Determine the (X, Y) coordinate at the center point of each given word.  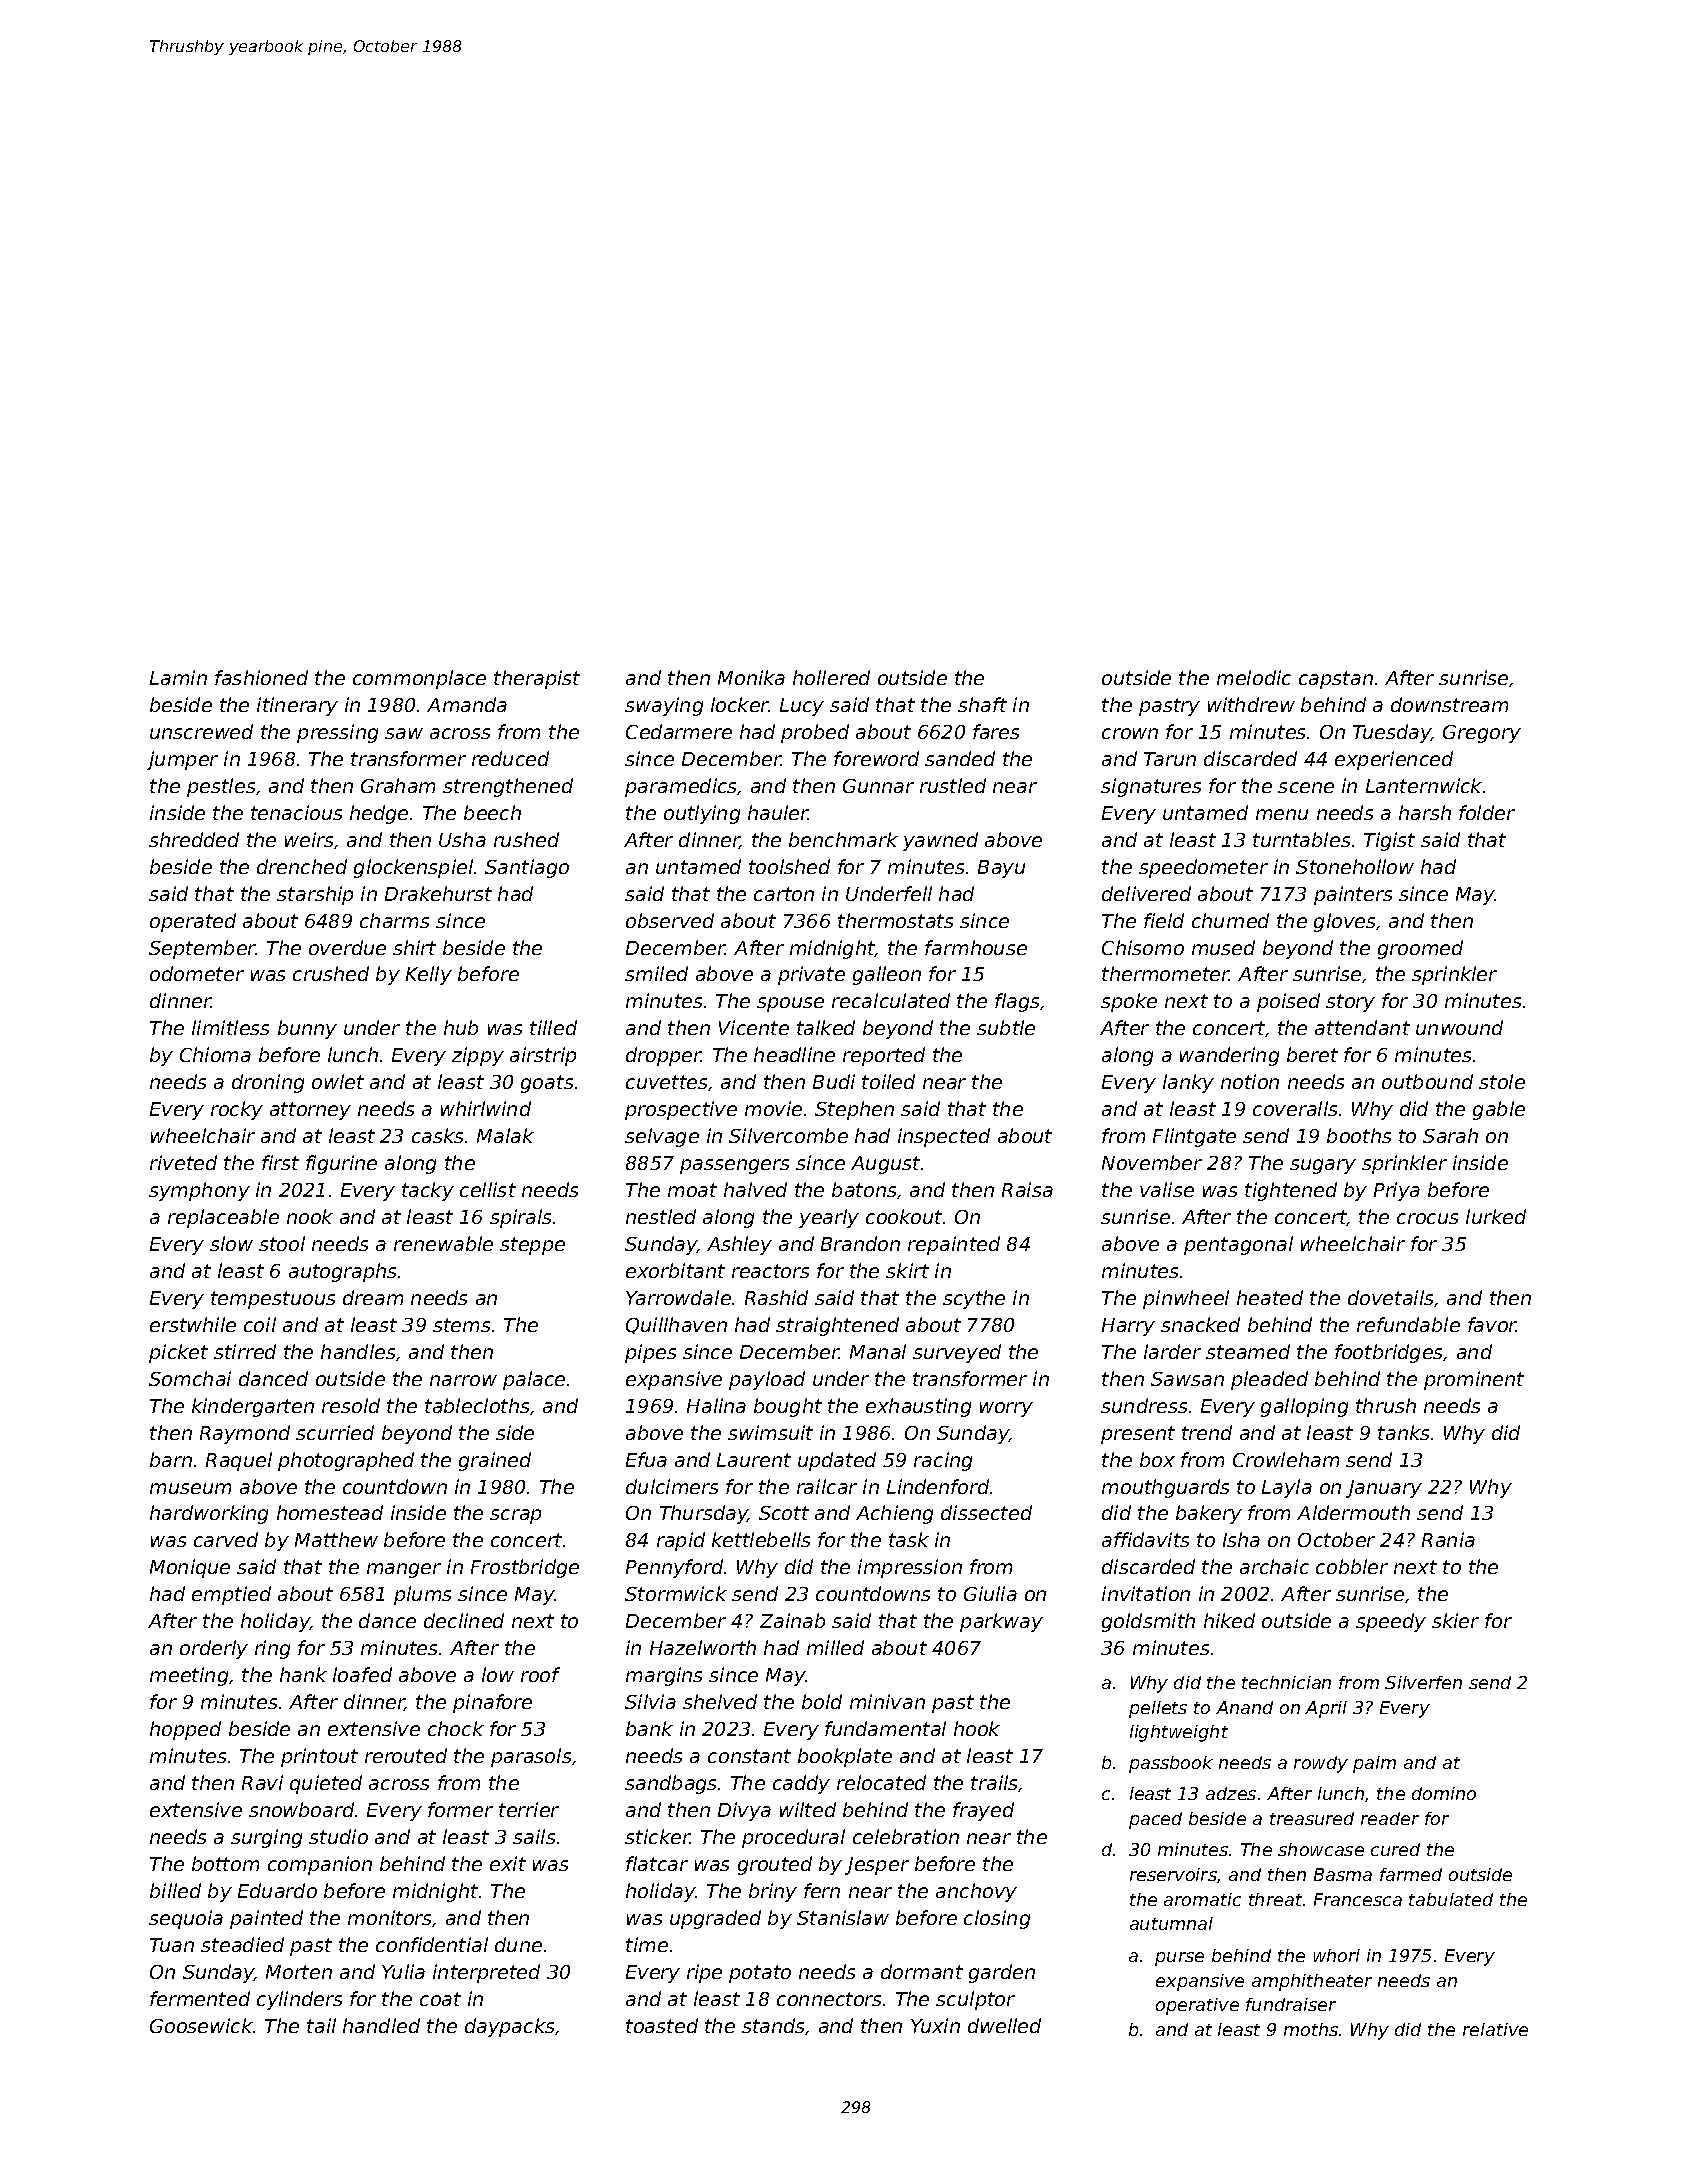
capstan (1336, 680)
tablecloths (477, 1405)
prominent (1474, 1380)
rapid (681, 1541)
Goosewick (201, 2025)
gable (1499, 1110)
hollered (831, 677)
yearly (829, 1218)
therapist (537, 679)
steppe (532, 1246)
